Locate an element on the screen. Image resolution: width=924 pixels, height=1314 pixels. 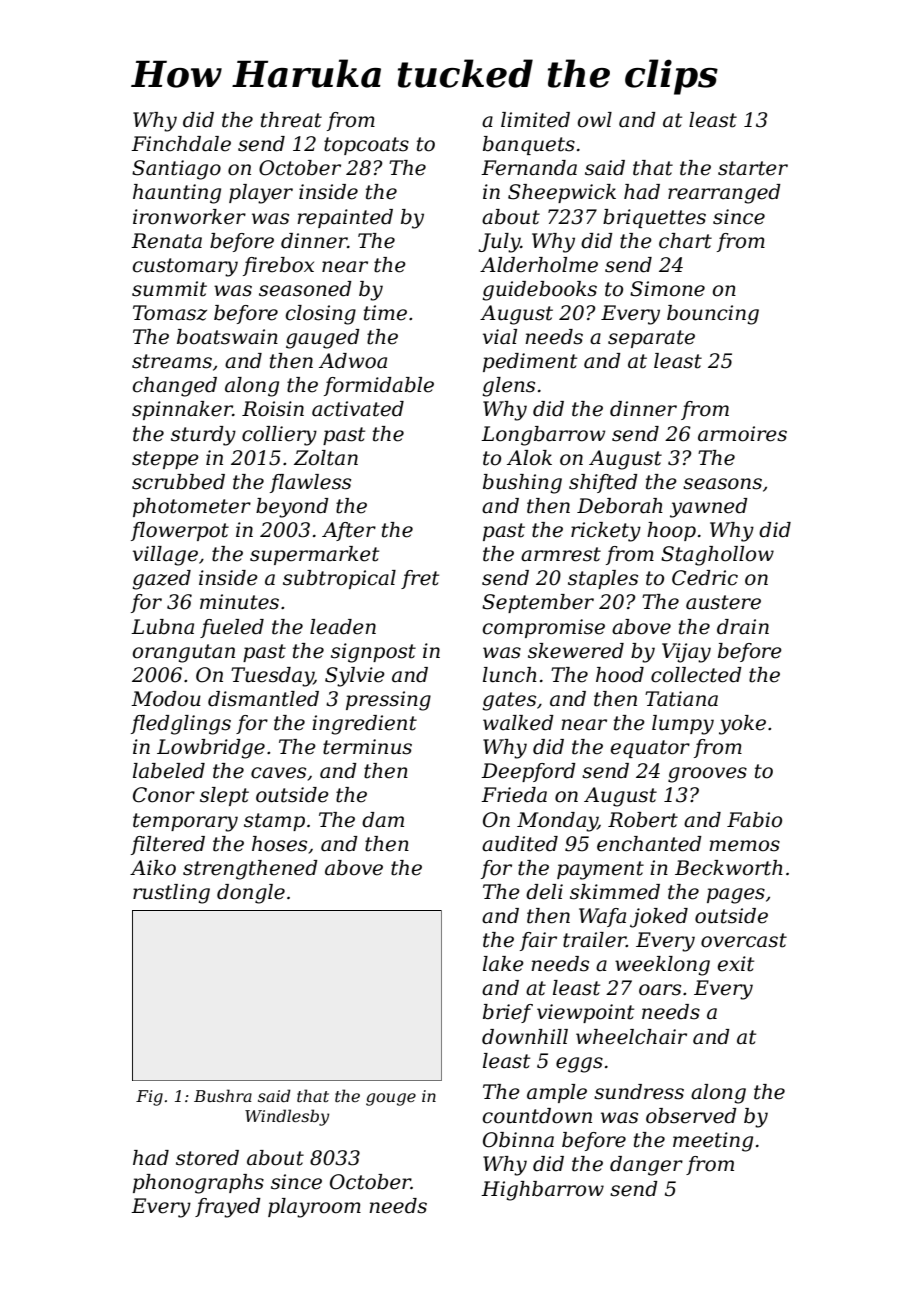
yoke is located at coordinates (742, 725).
